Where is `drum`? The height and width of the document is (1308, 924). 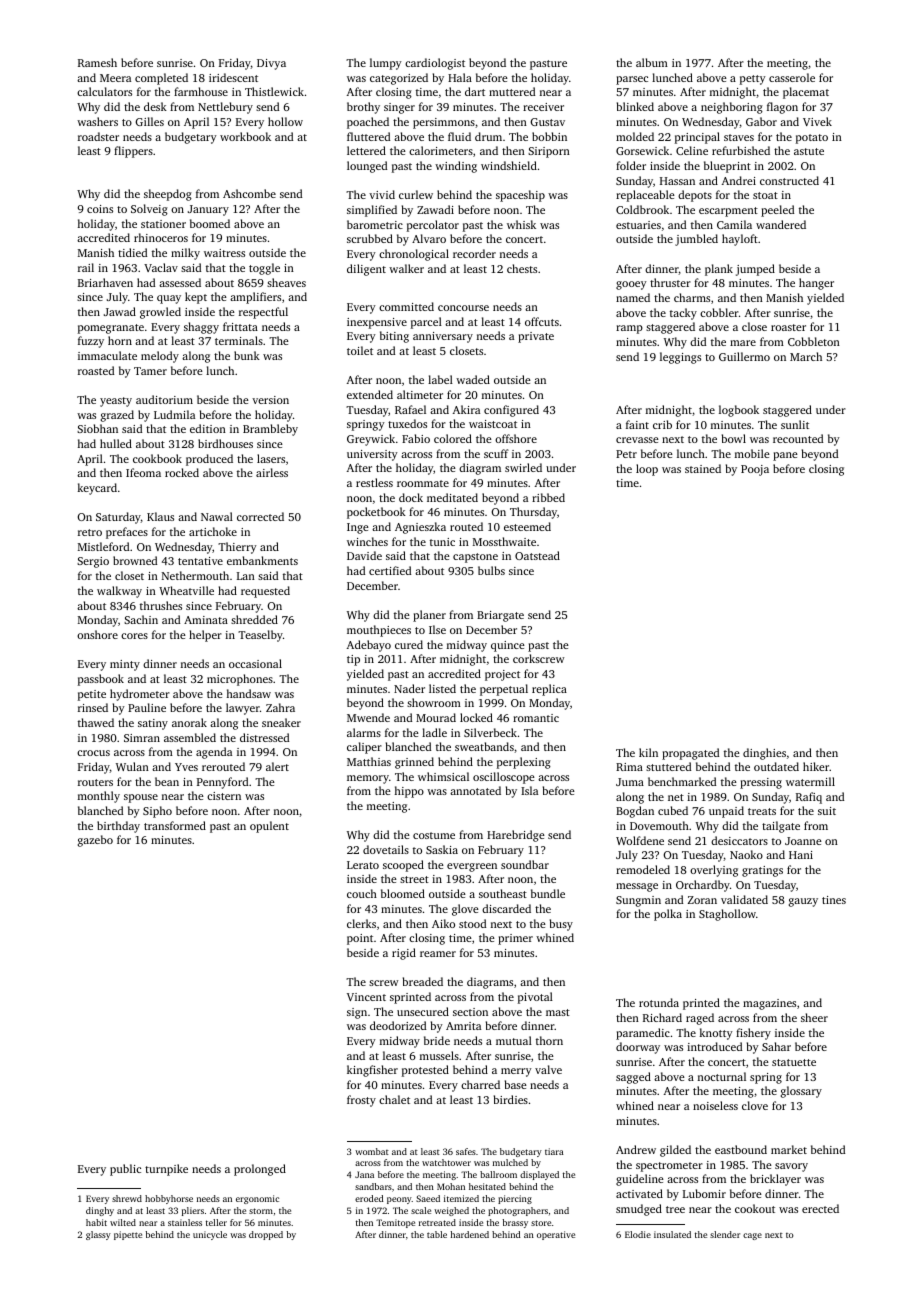
drum is located at coordinates (488, 136).
